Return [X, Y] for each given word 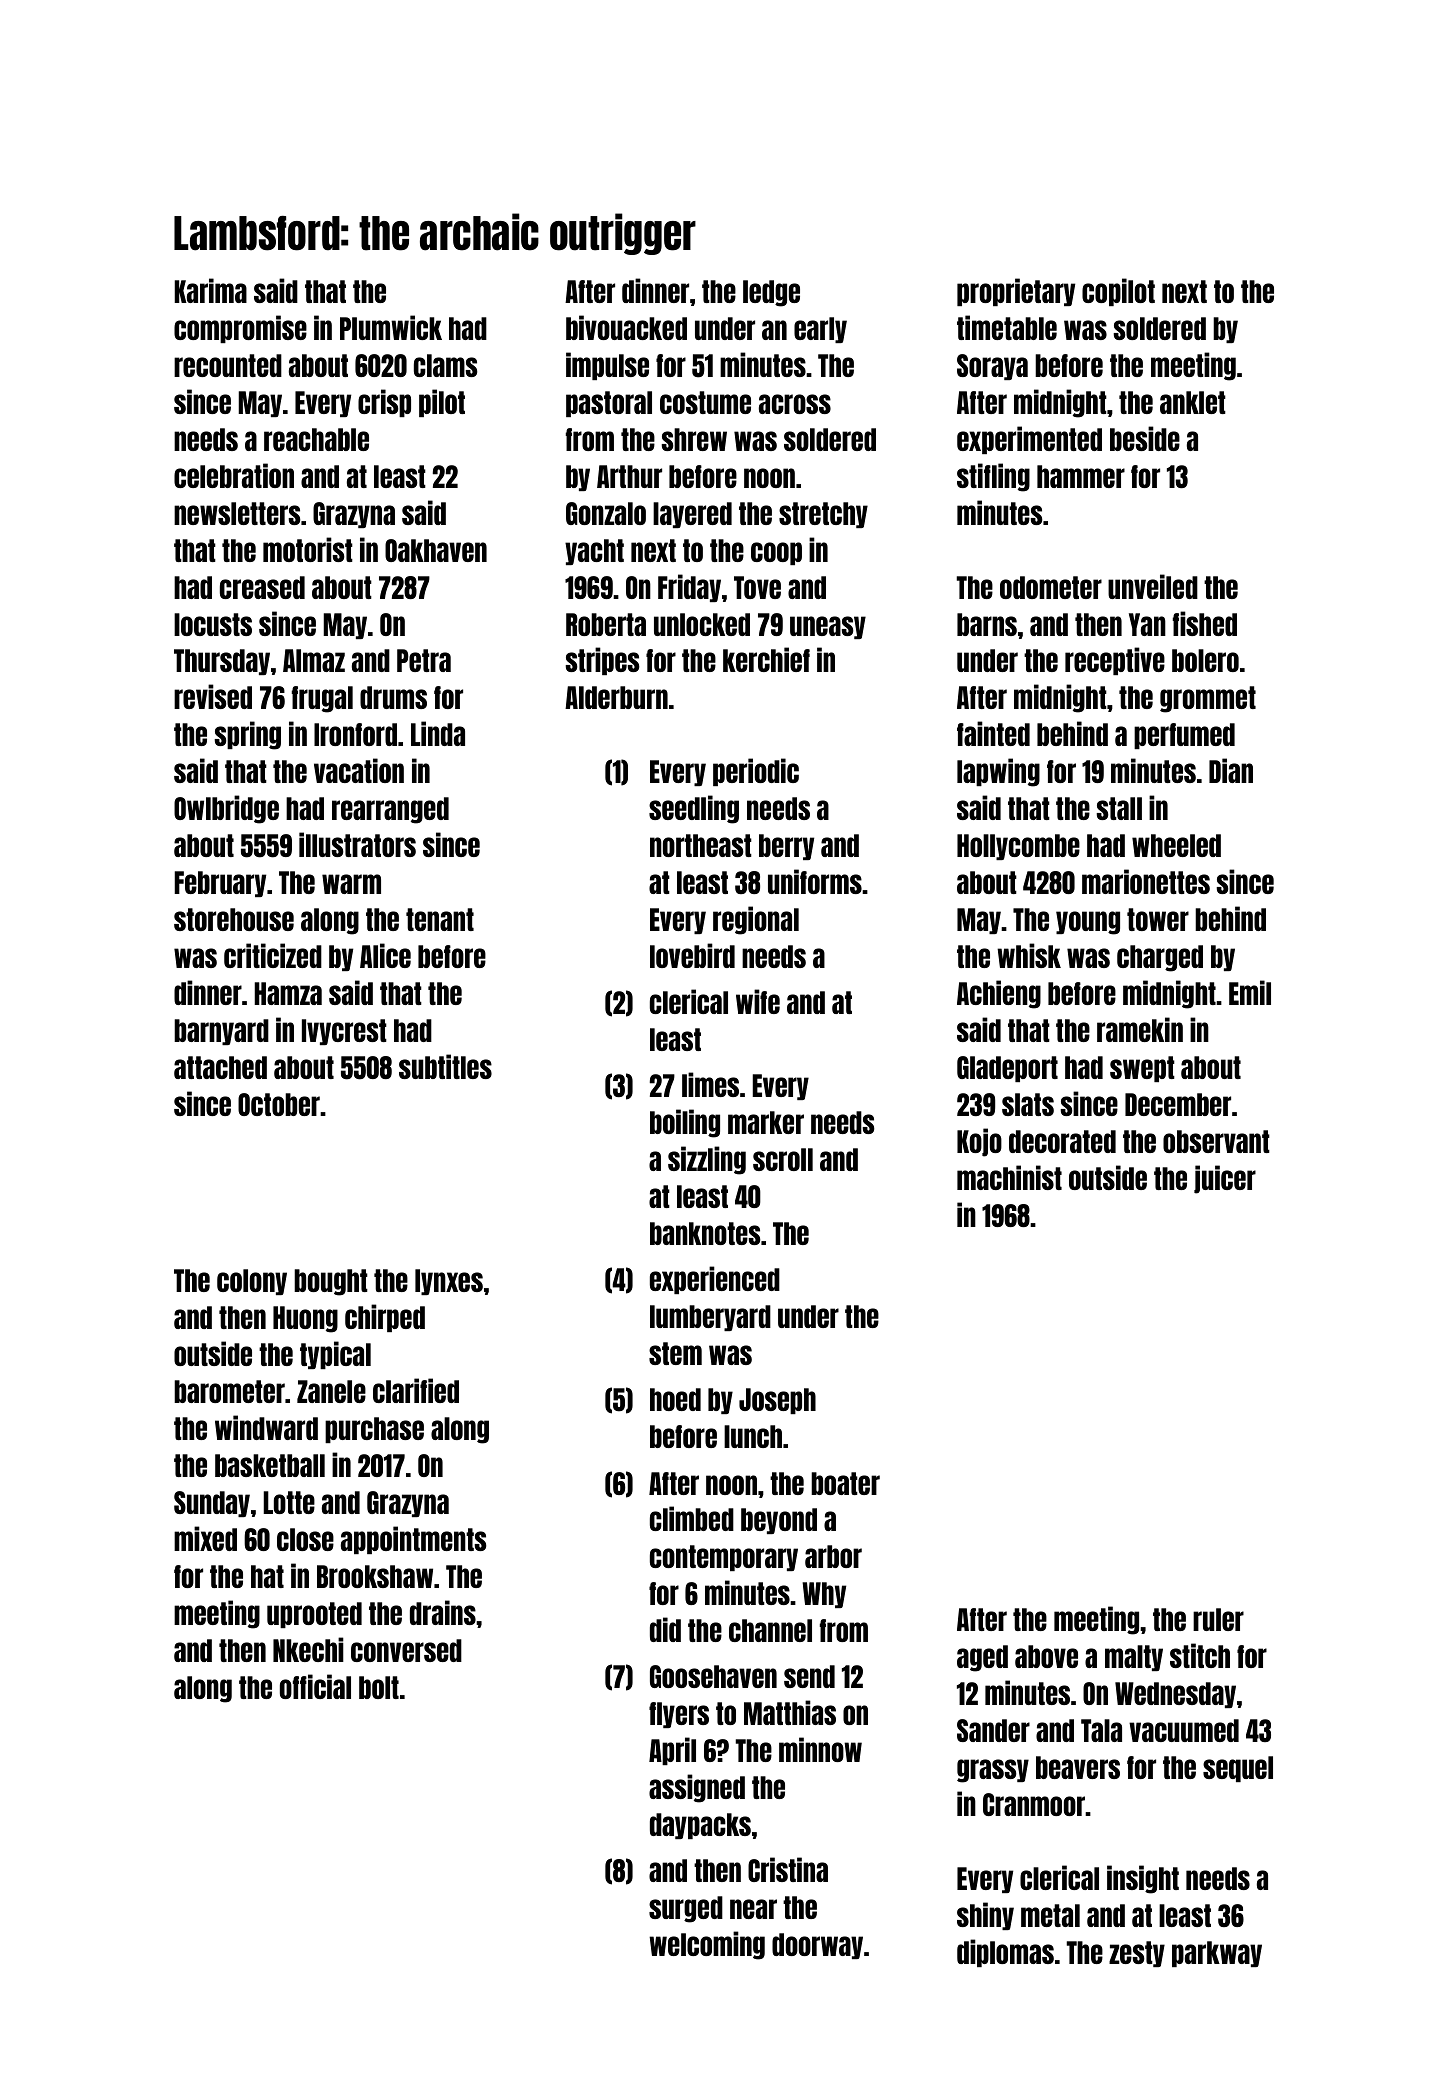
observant [1216, 1141]
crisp [384, 403]
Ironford [355, 734]
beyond [779, 1521]
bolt [379, 1687]
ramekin [1140, 1029]
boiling [685, 1123]
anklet [1193, 402]
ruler [1218, 1619]
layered [692, 515]
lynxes [449, 1282]
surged [686, 1909]
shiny [985, 1916]
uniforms [815, 881]
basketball [270, 1465]
